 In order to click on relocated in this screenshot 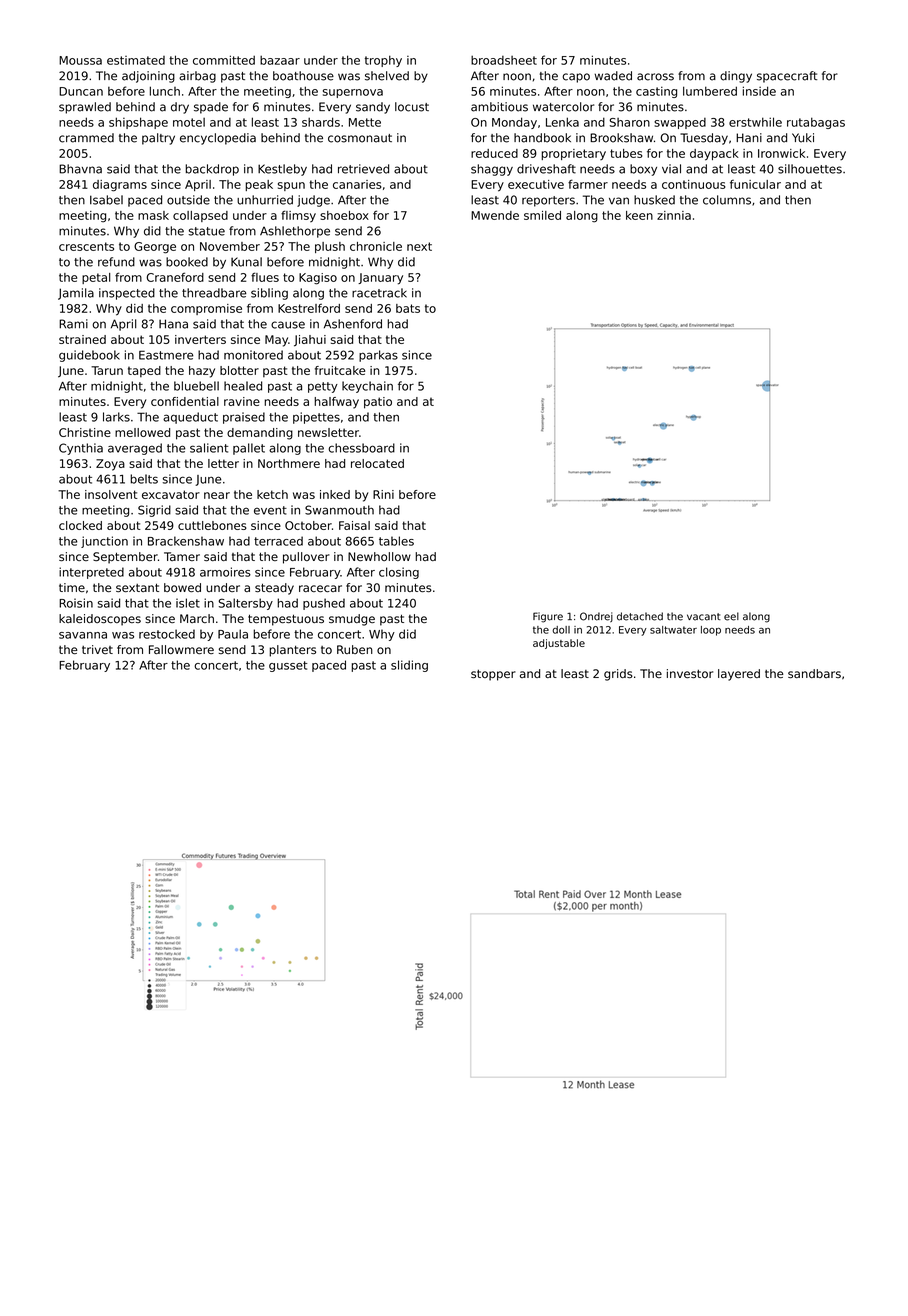, I will do `click(377, 463)`.
